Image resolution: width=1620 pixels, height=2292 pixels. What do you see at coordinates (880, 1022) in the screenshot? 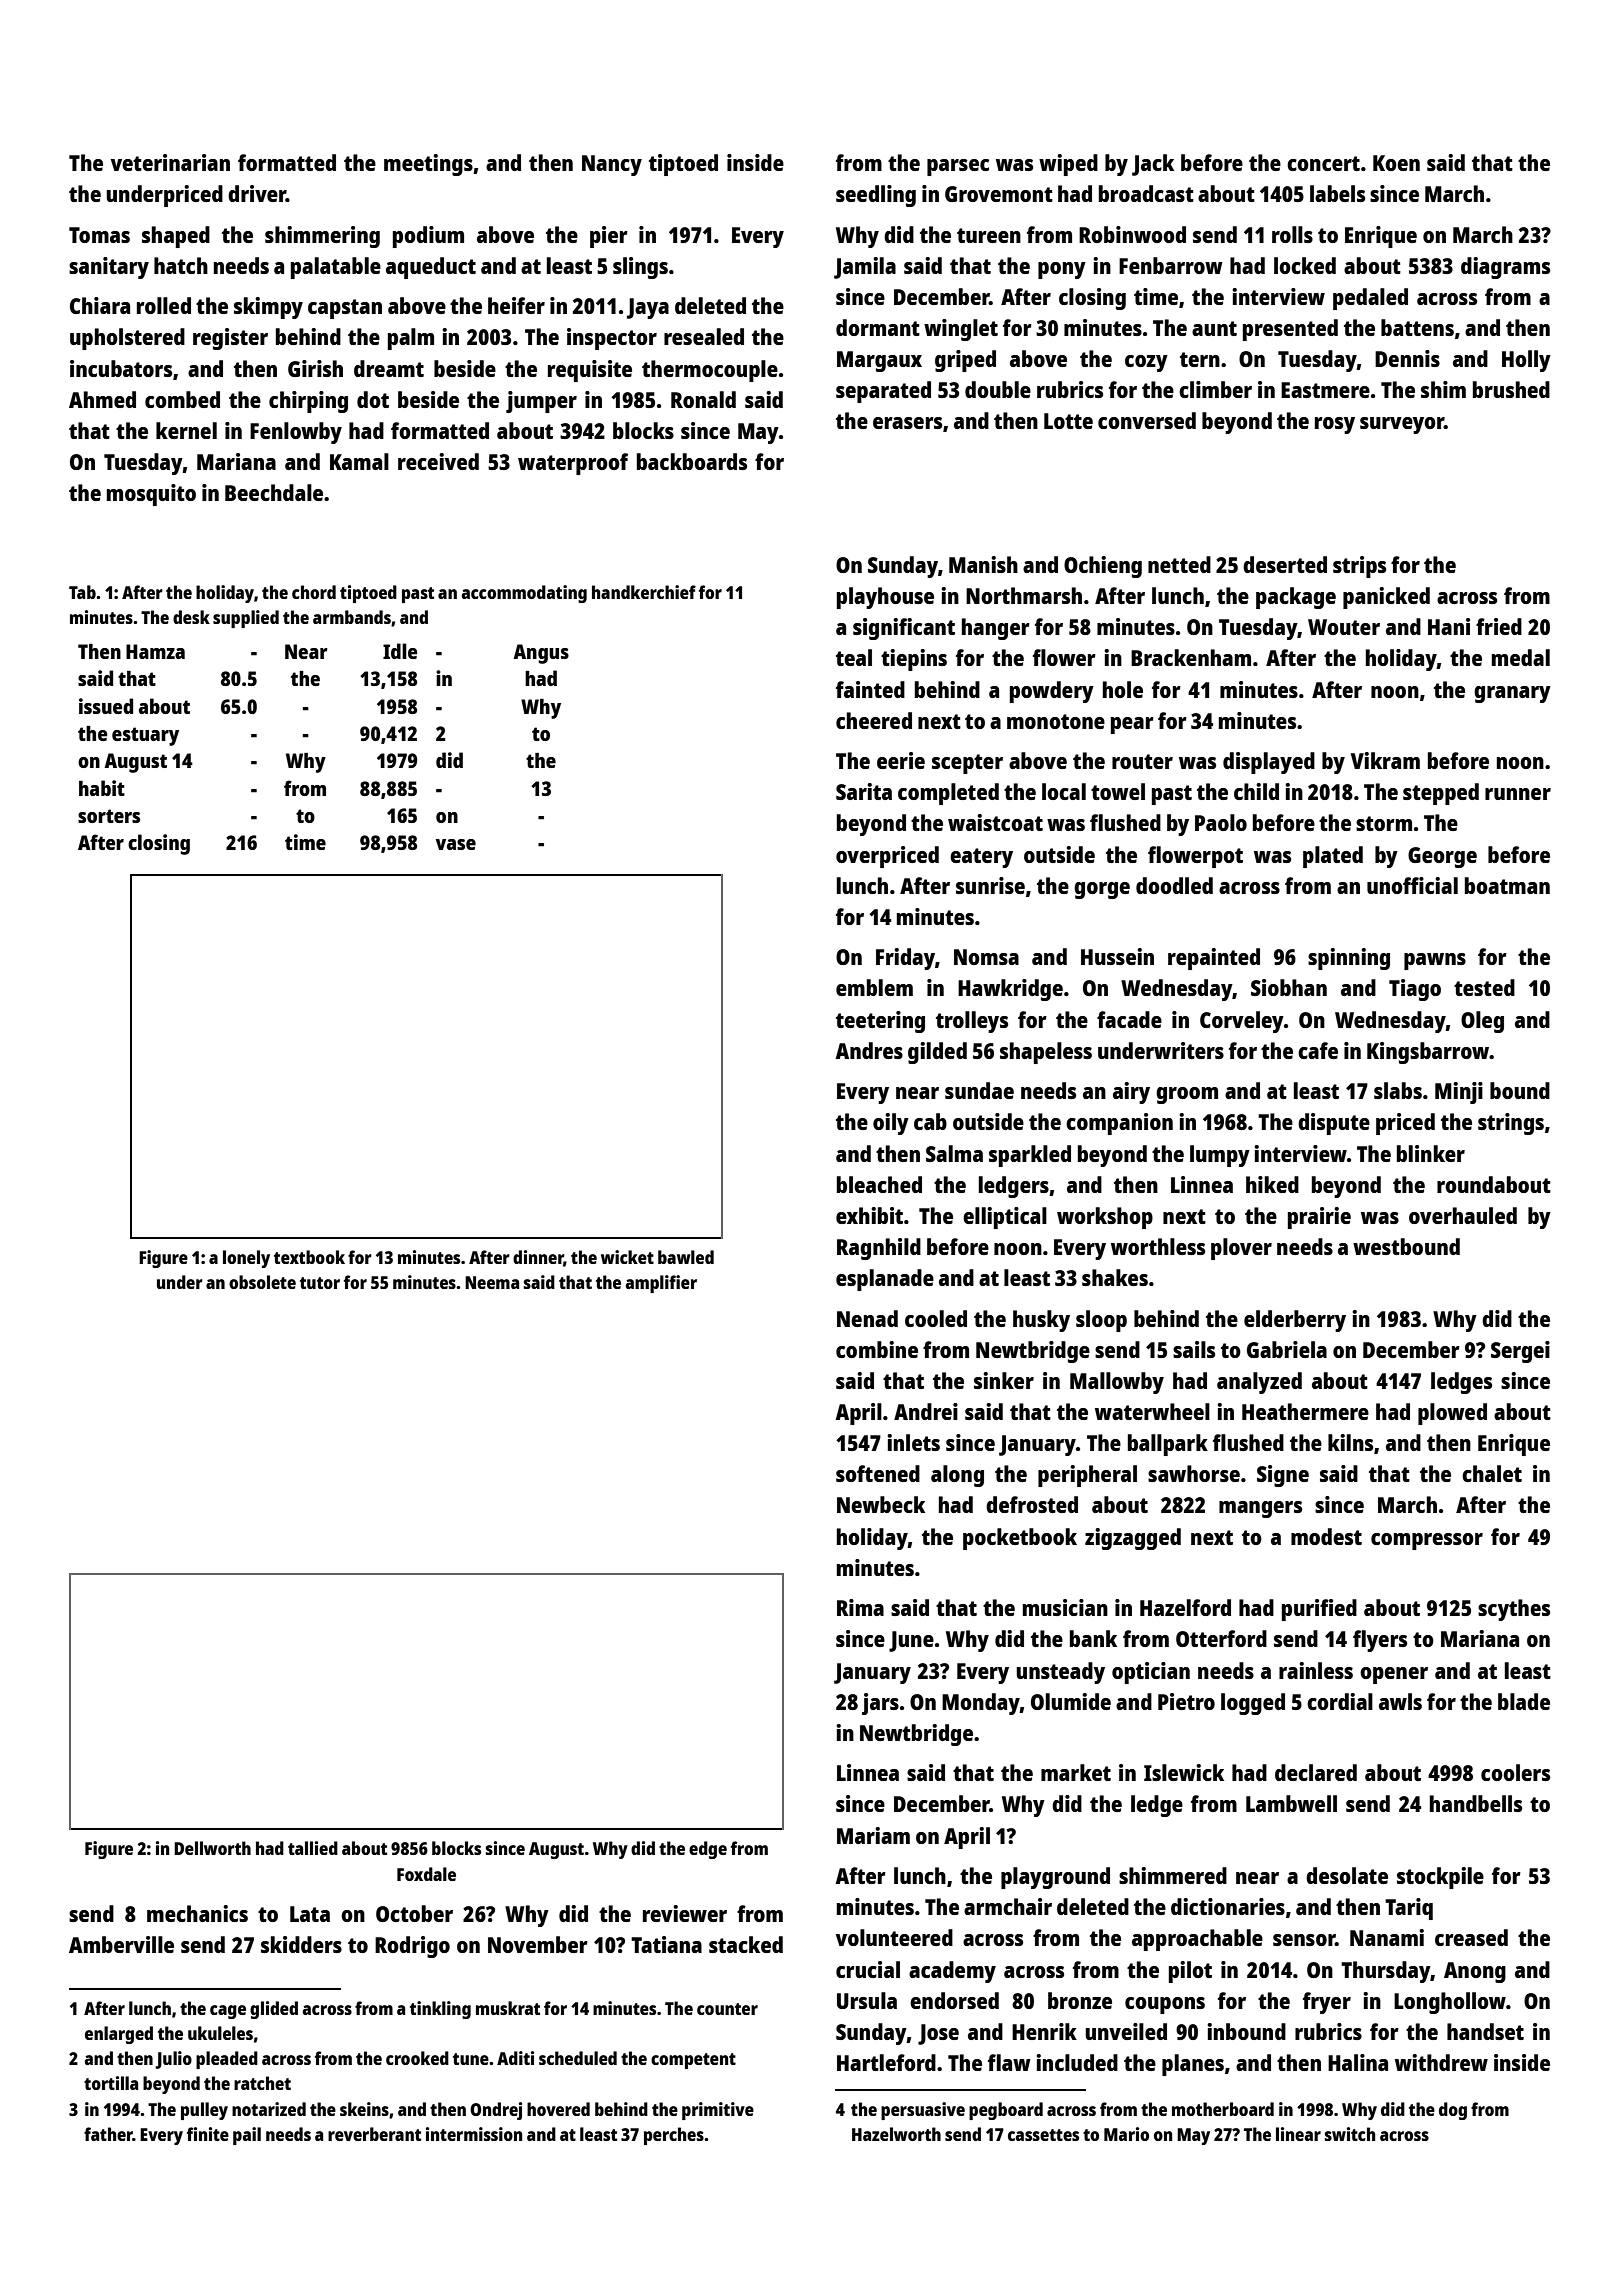
I see `teetering` at bounding box center [880, 1022].
